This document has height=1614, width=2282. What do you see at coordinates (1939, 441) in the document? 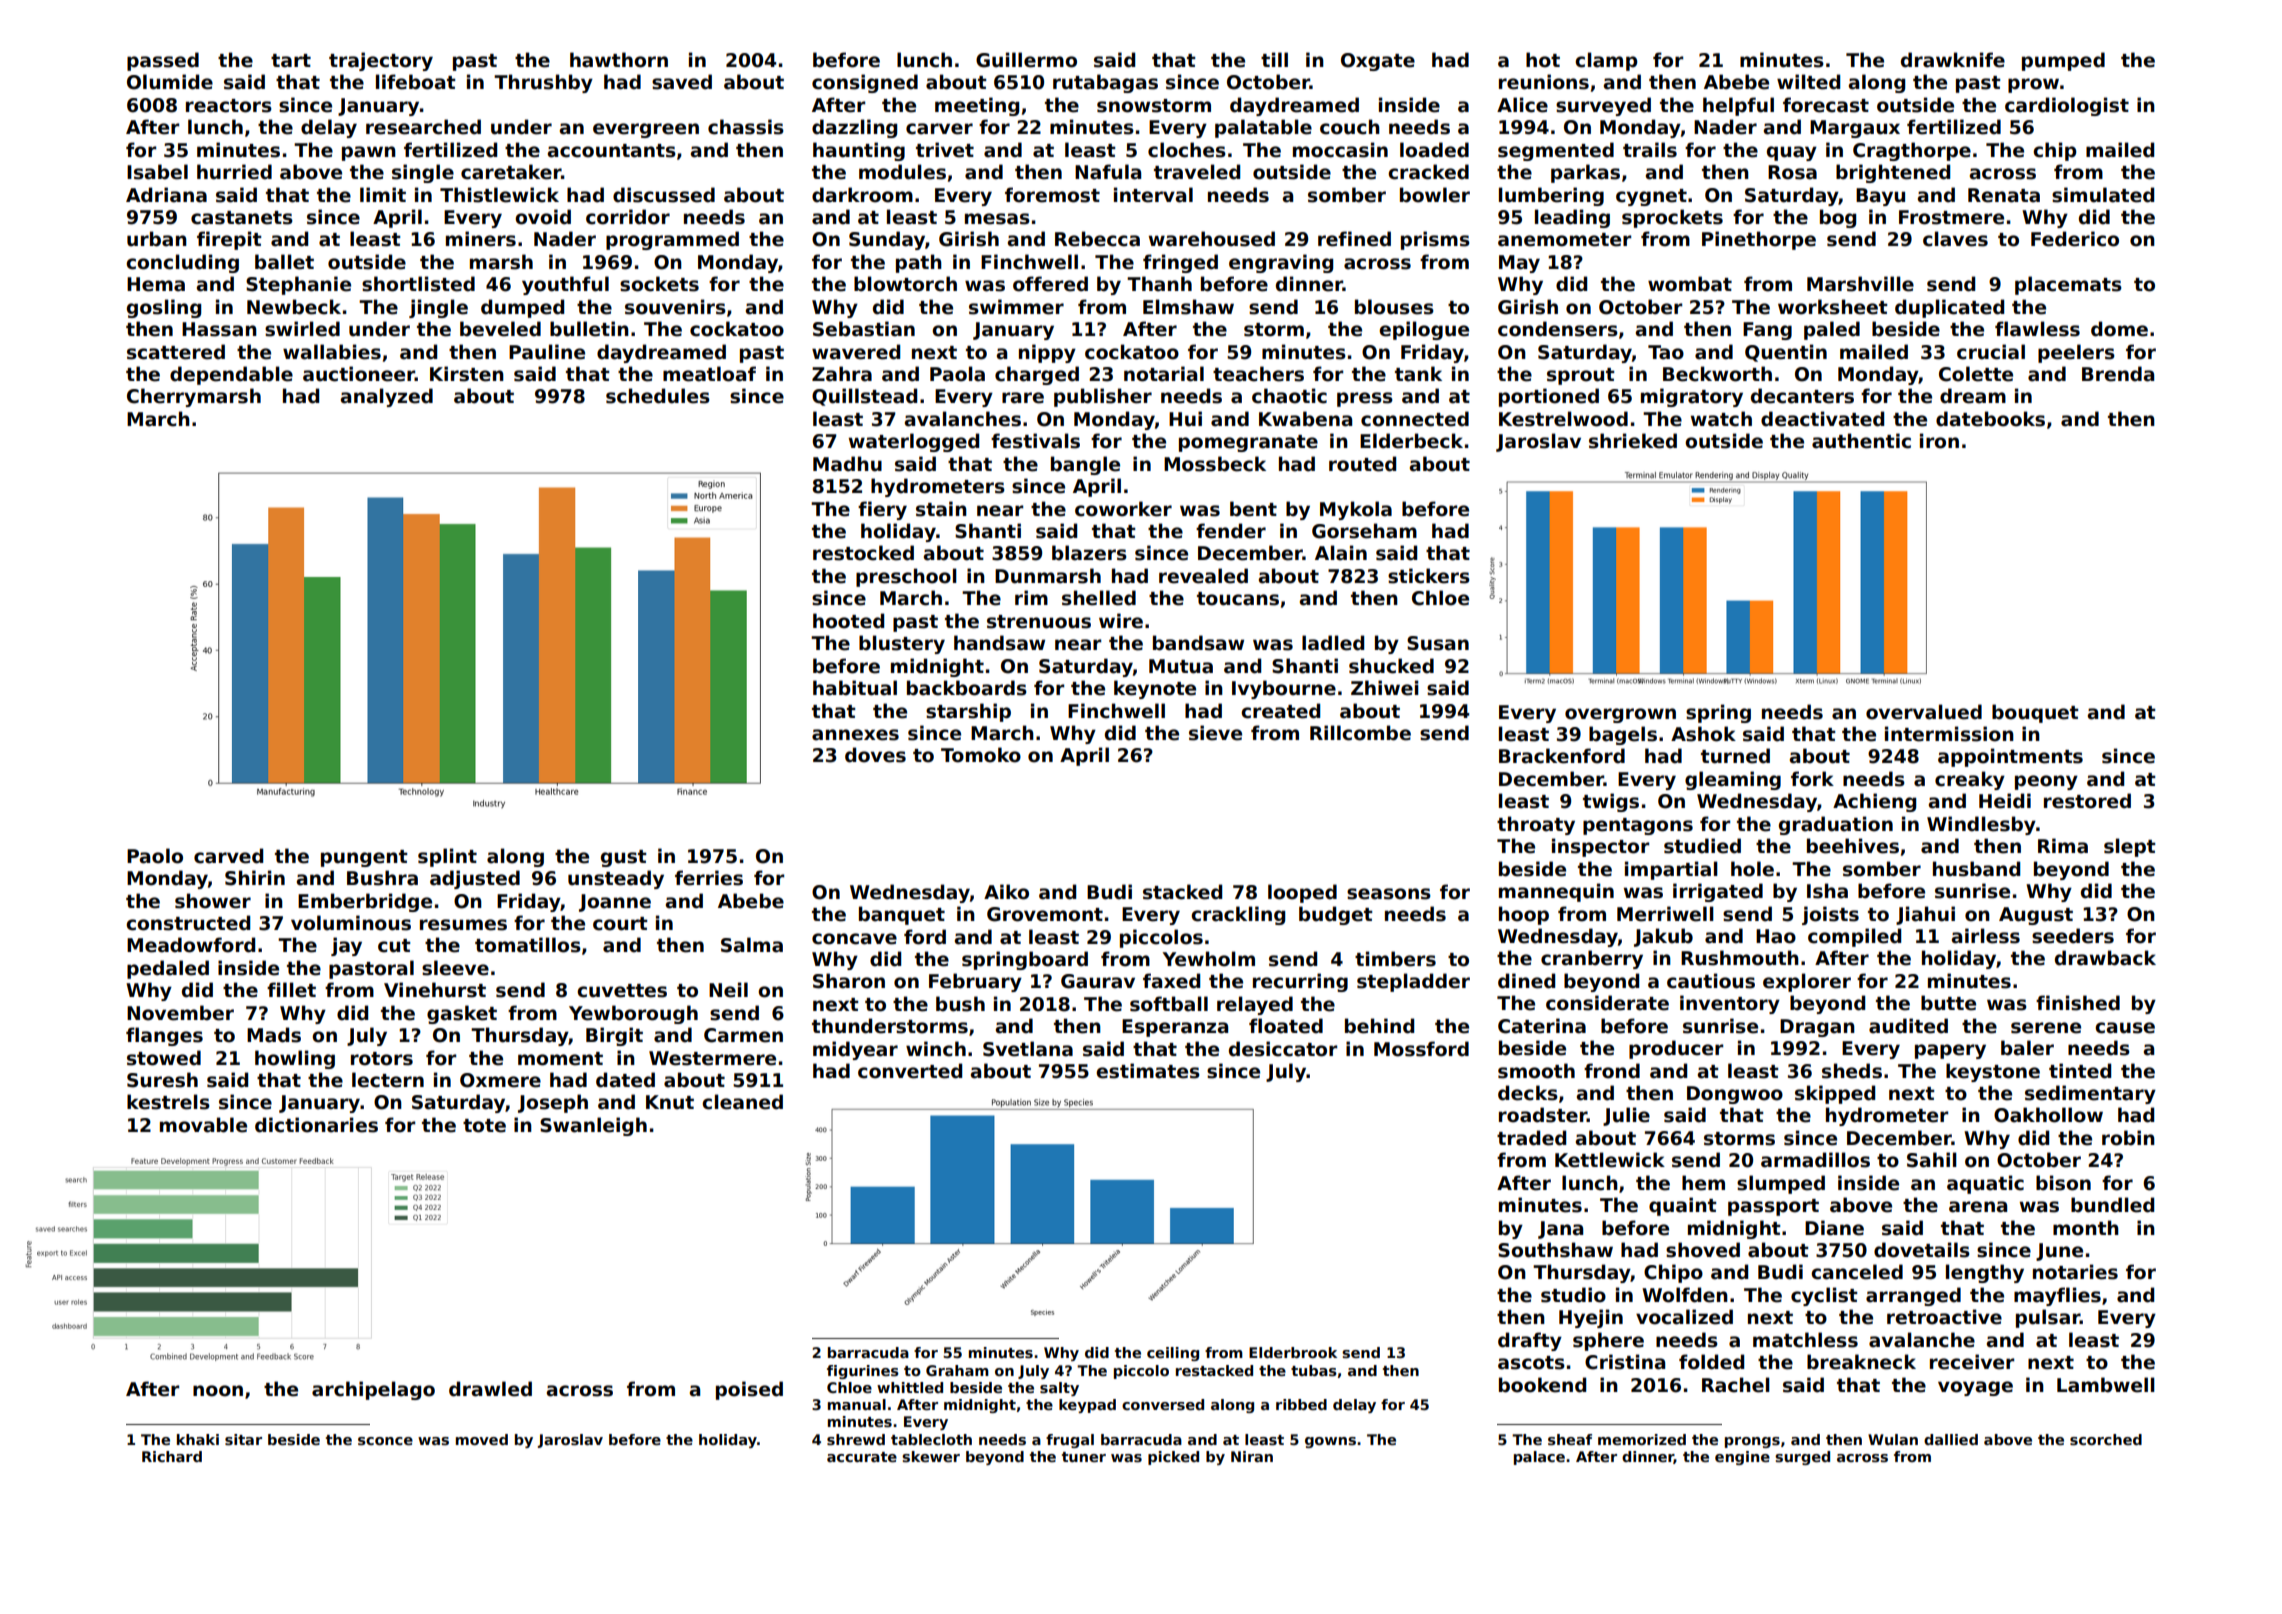
I see `iron` at bounding box center [1939, 441].
